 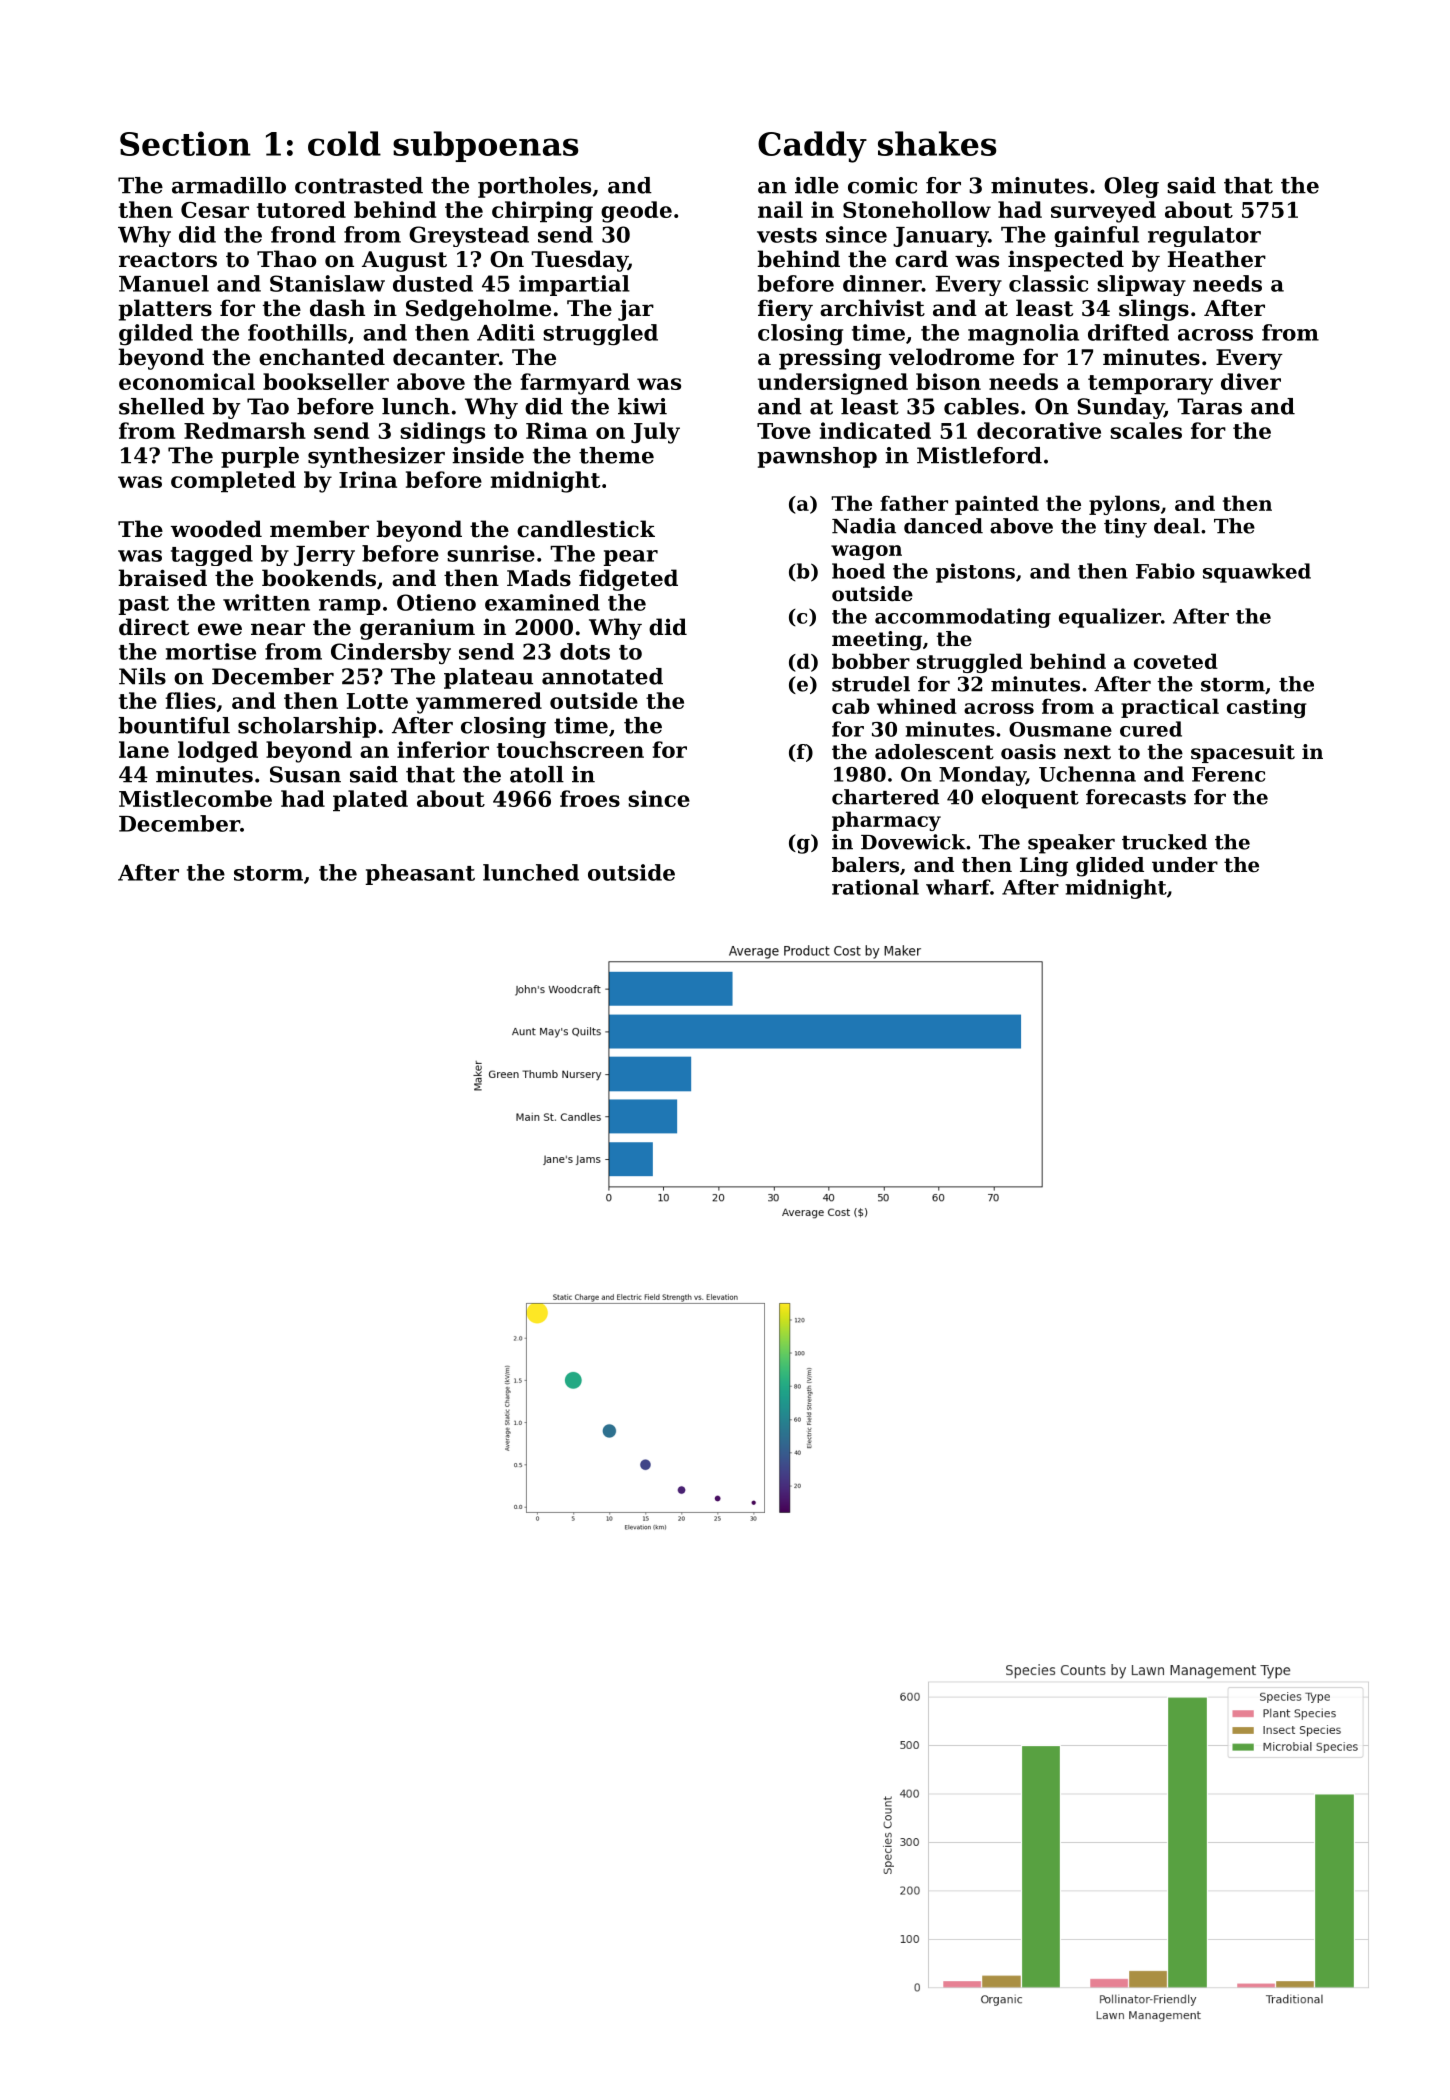 I want to click on Section, so click(x=185, y=143).
